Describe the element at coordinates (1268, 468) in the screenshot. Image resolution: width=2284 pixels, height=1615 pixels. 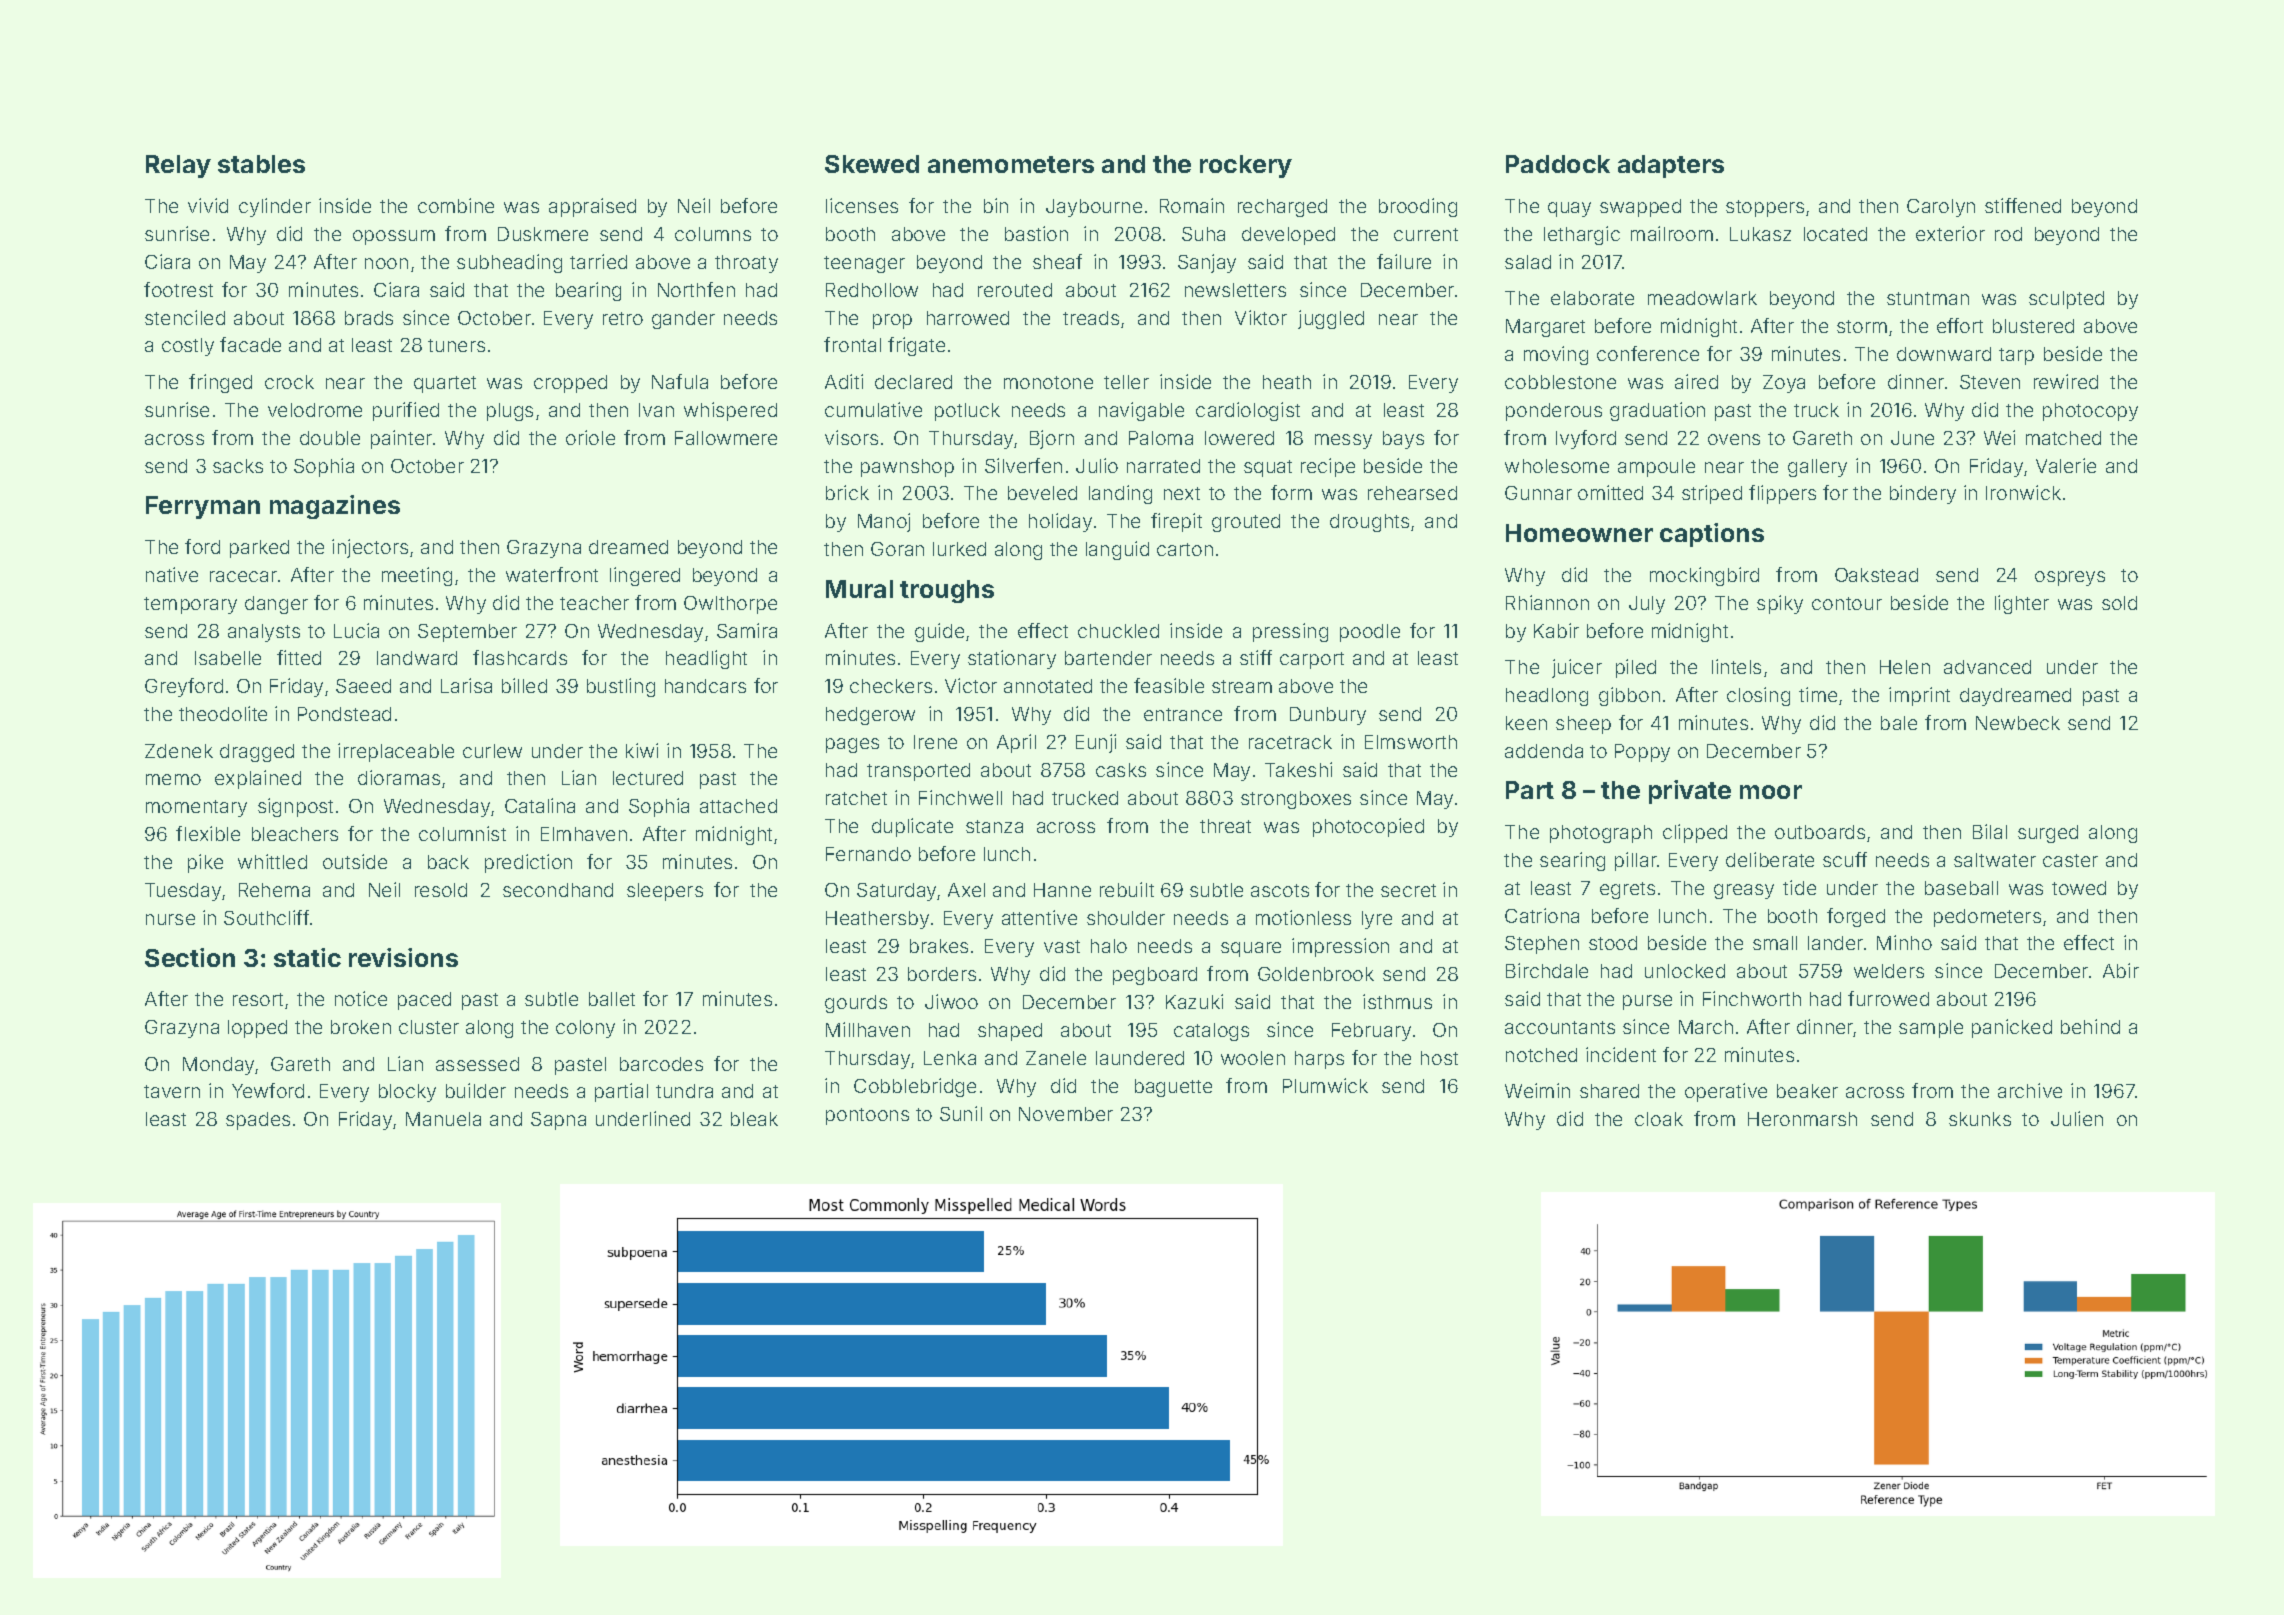
I see `squat` at that location.
